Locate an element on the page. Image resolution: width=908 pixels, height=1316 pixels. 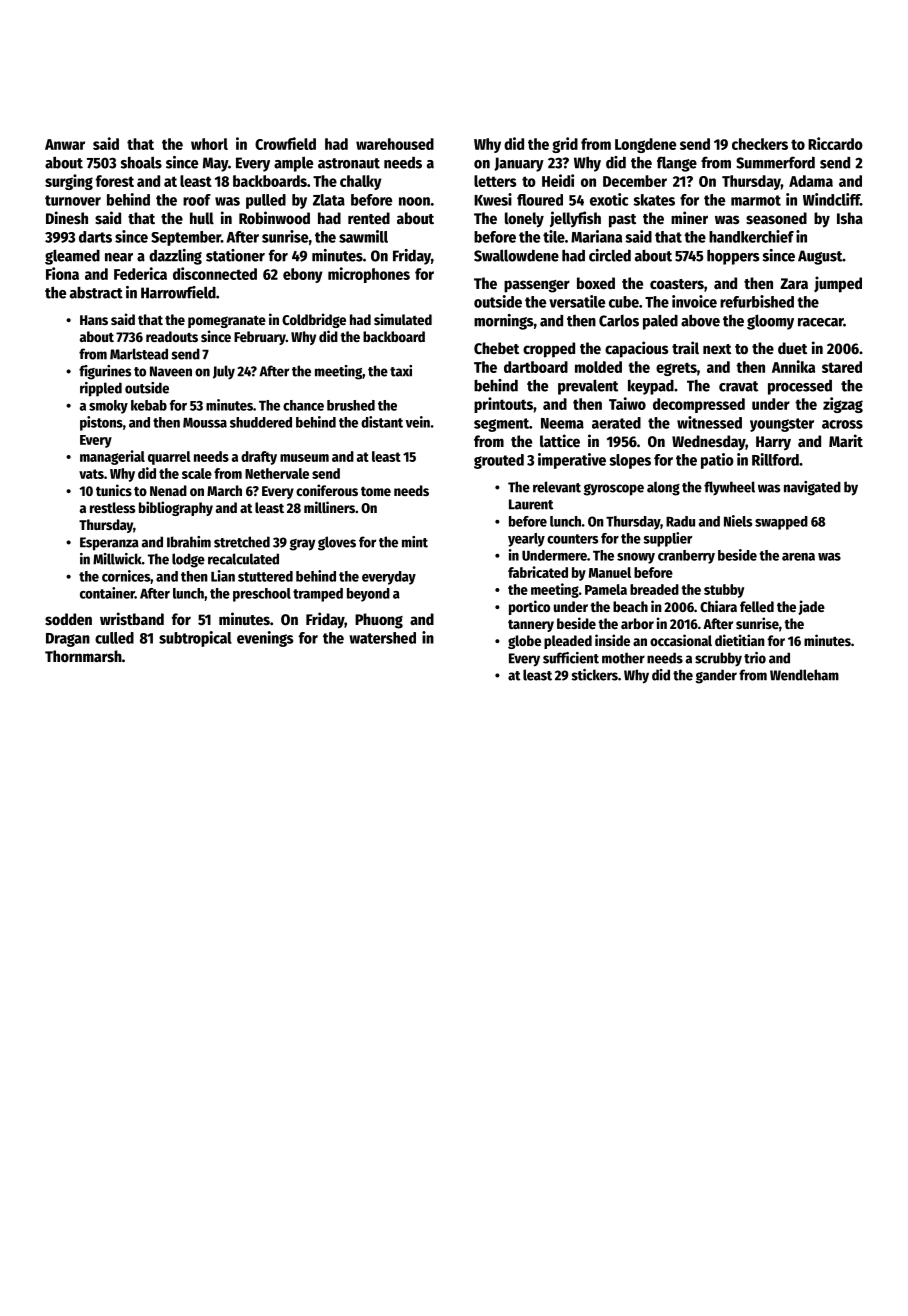
Lian is located at coordinates (223, 576).
